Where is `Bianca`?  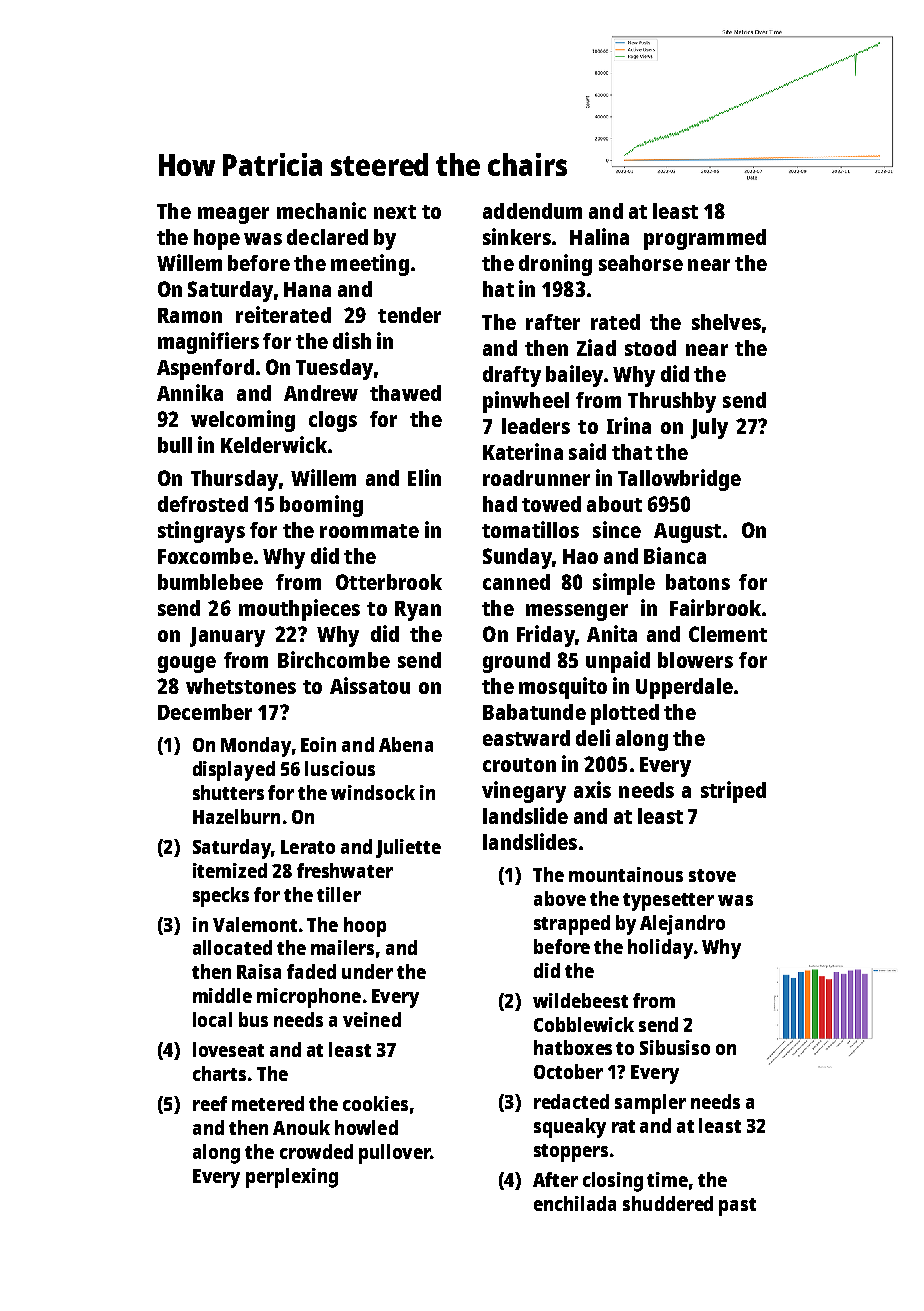
Bianca is located at coordinates (675, 555).
